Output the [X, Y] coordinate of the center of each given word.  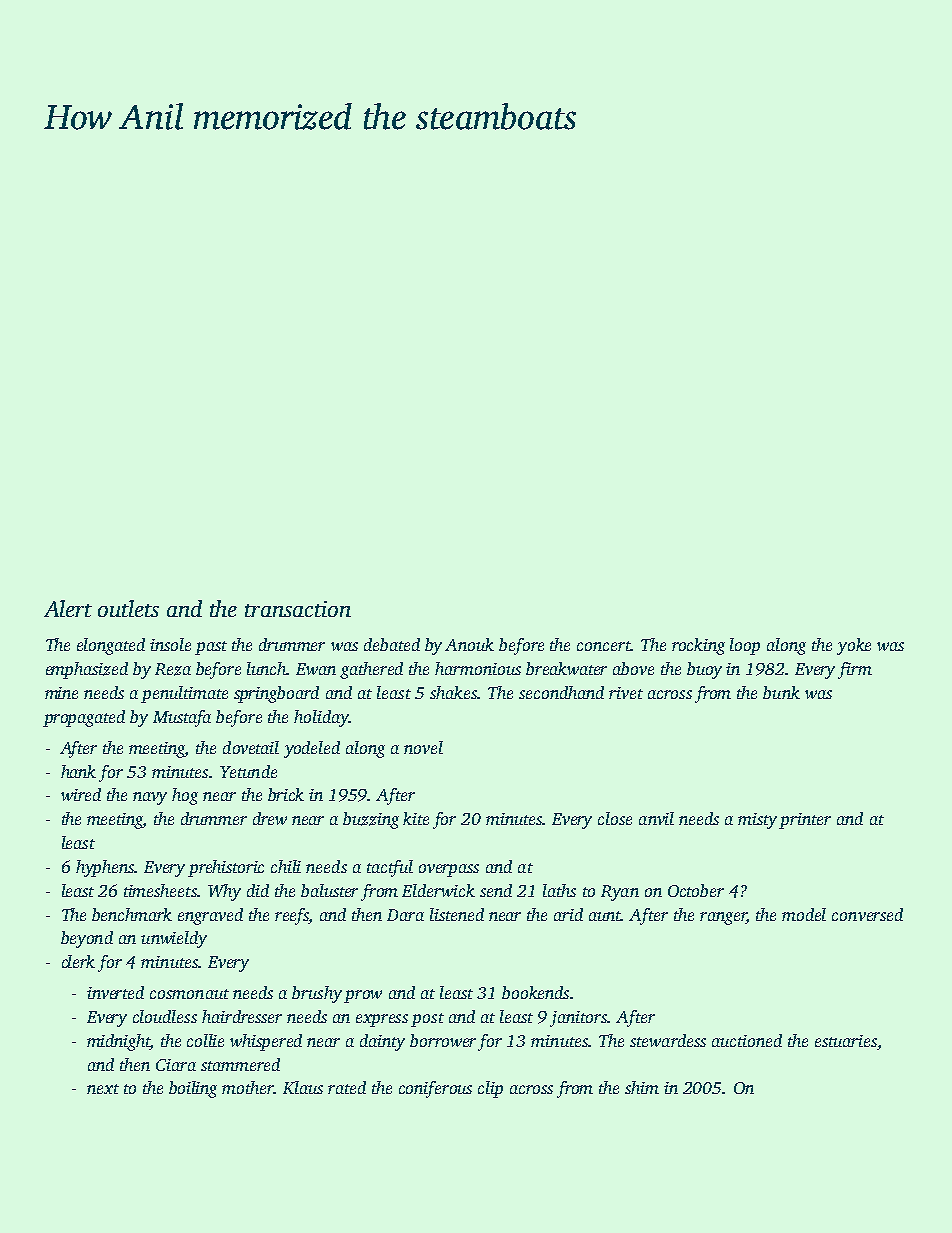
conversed [867, 914]
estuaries [846, 1041]
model [804, 914]
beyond [87, 939]
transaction [298, 609]
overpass [449, 870]
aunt [605, 916]
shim [642, 1087]
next [103, 1089]
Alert [68, 608]
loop [745, 646]
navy [150, 798]
